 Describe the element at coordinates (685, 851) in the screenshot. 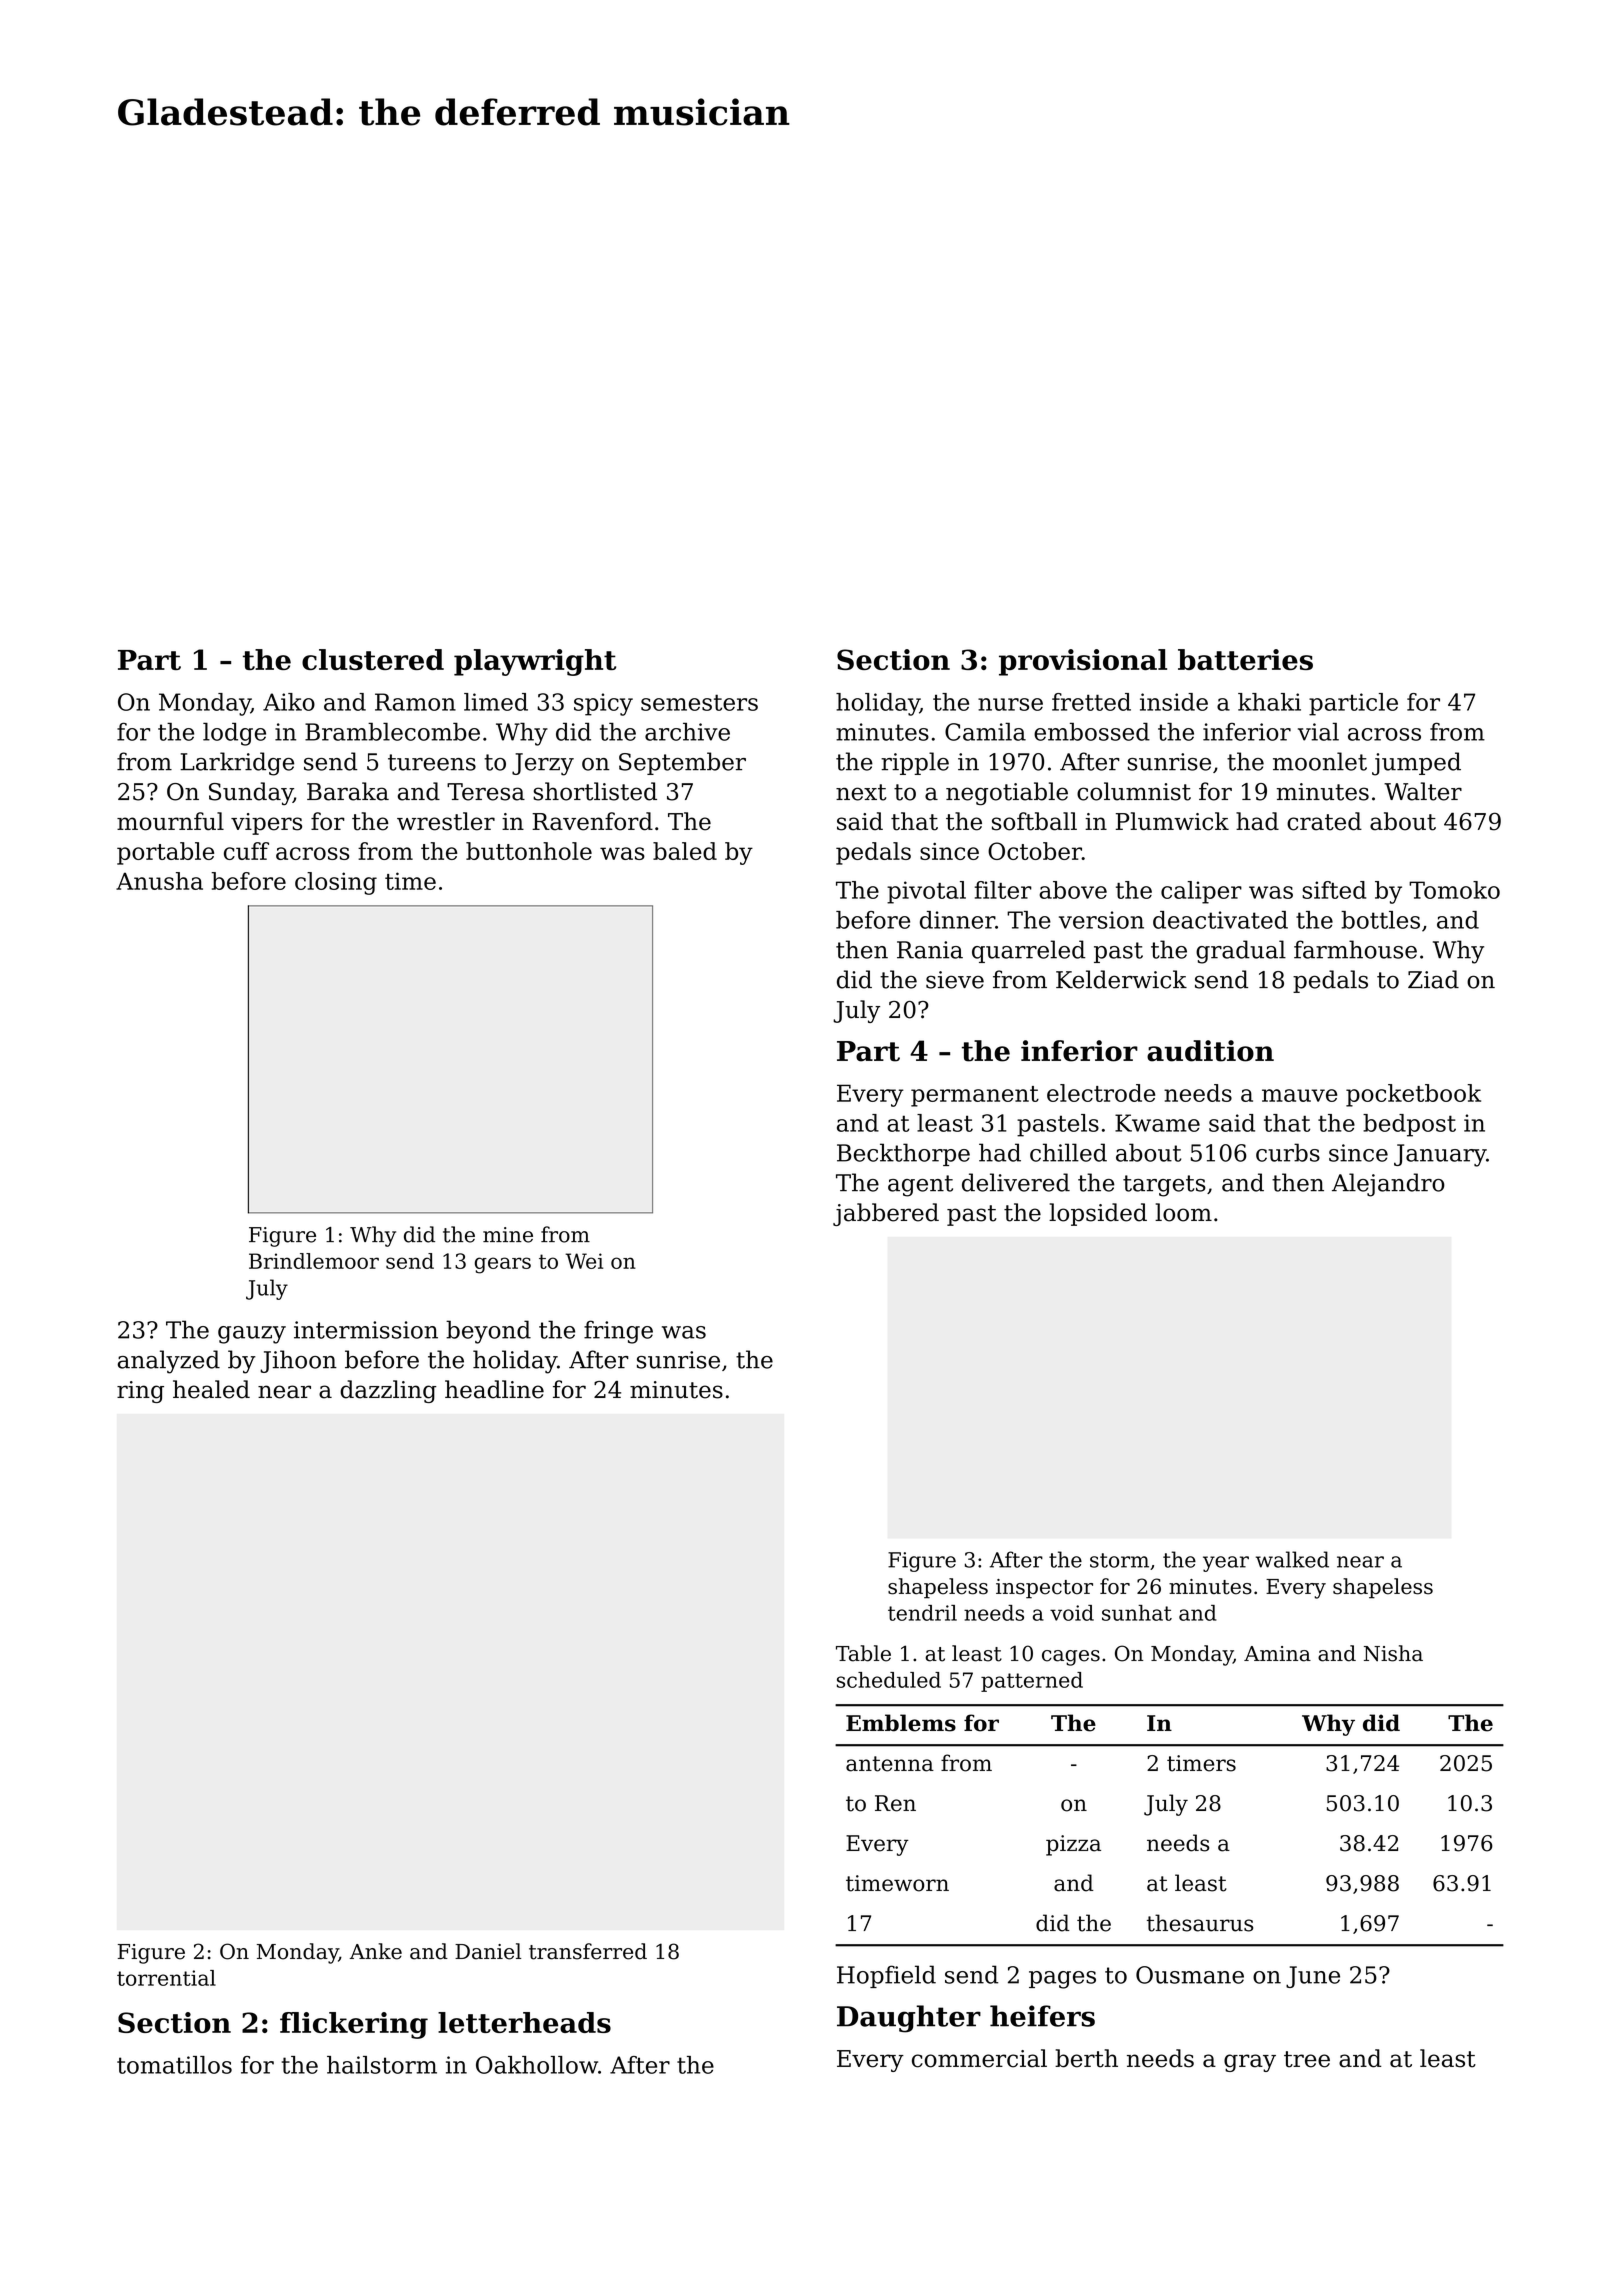

I see `baled` at that location.
